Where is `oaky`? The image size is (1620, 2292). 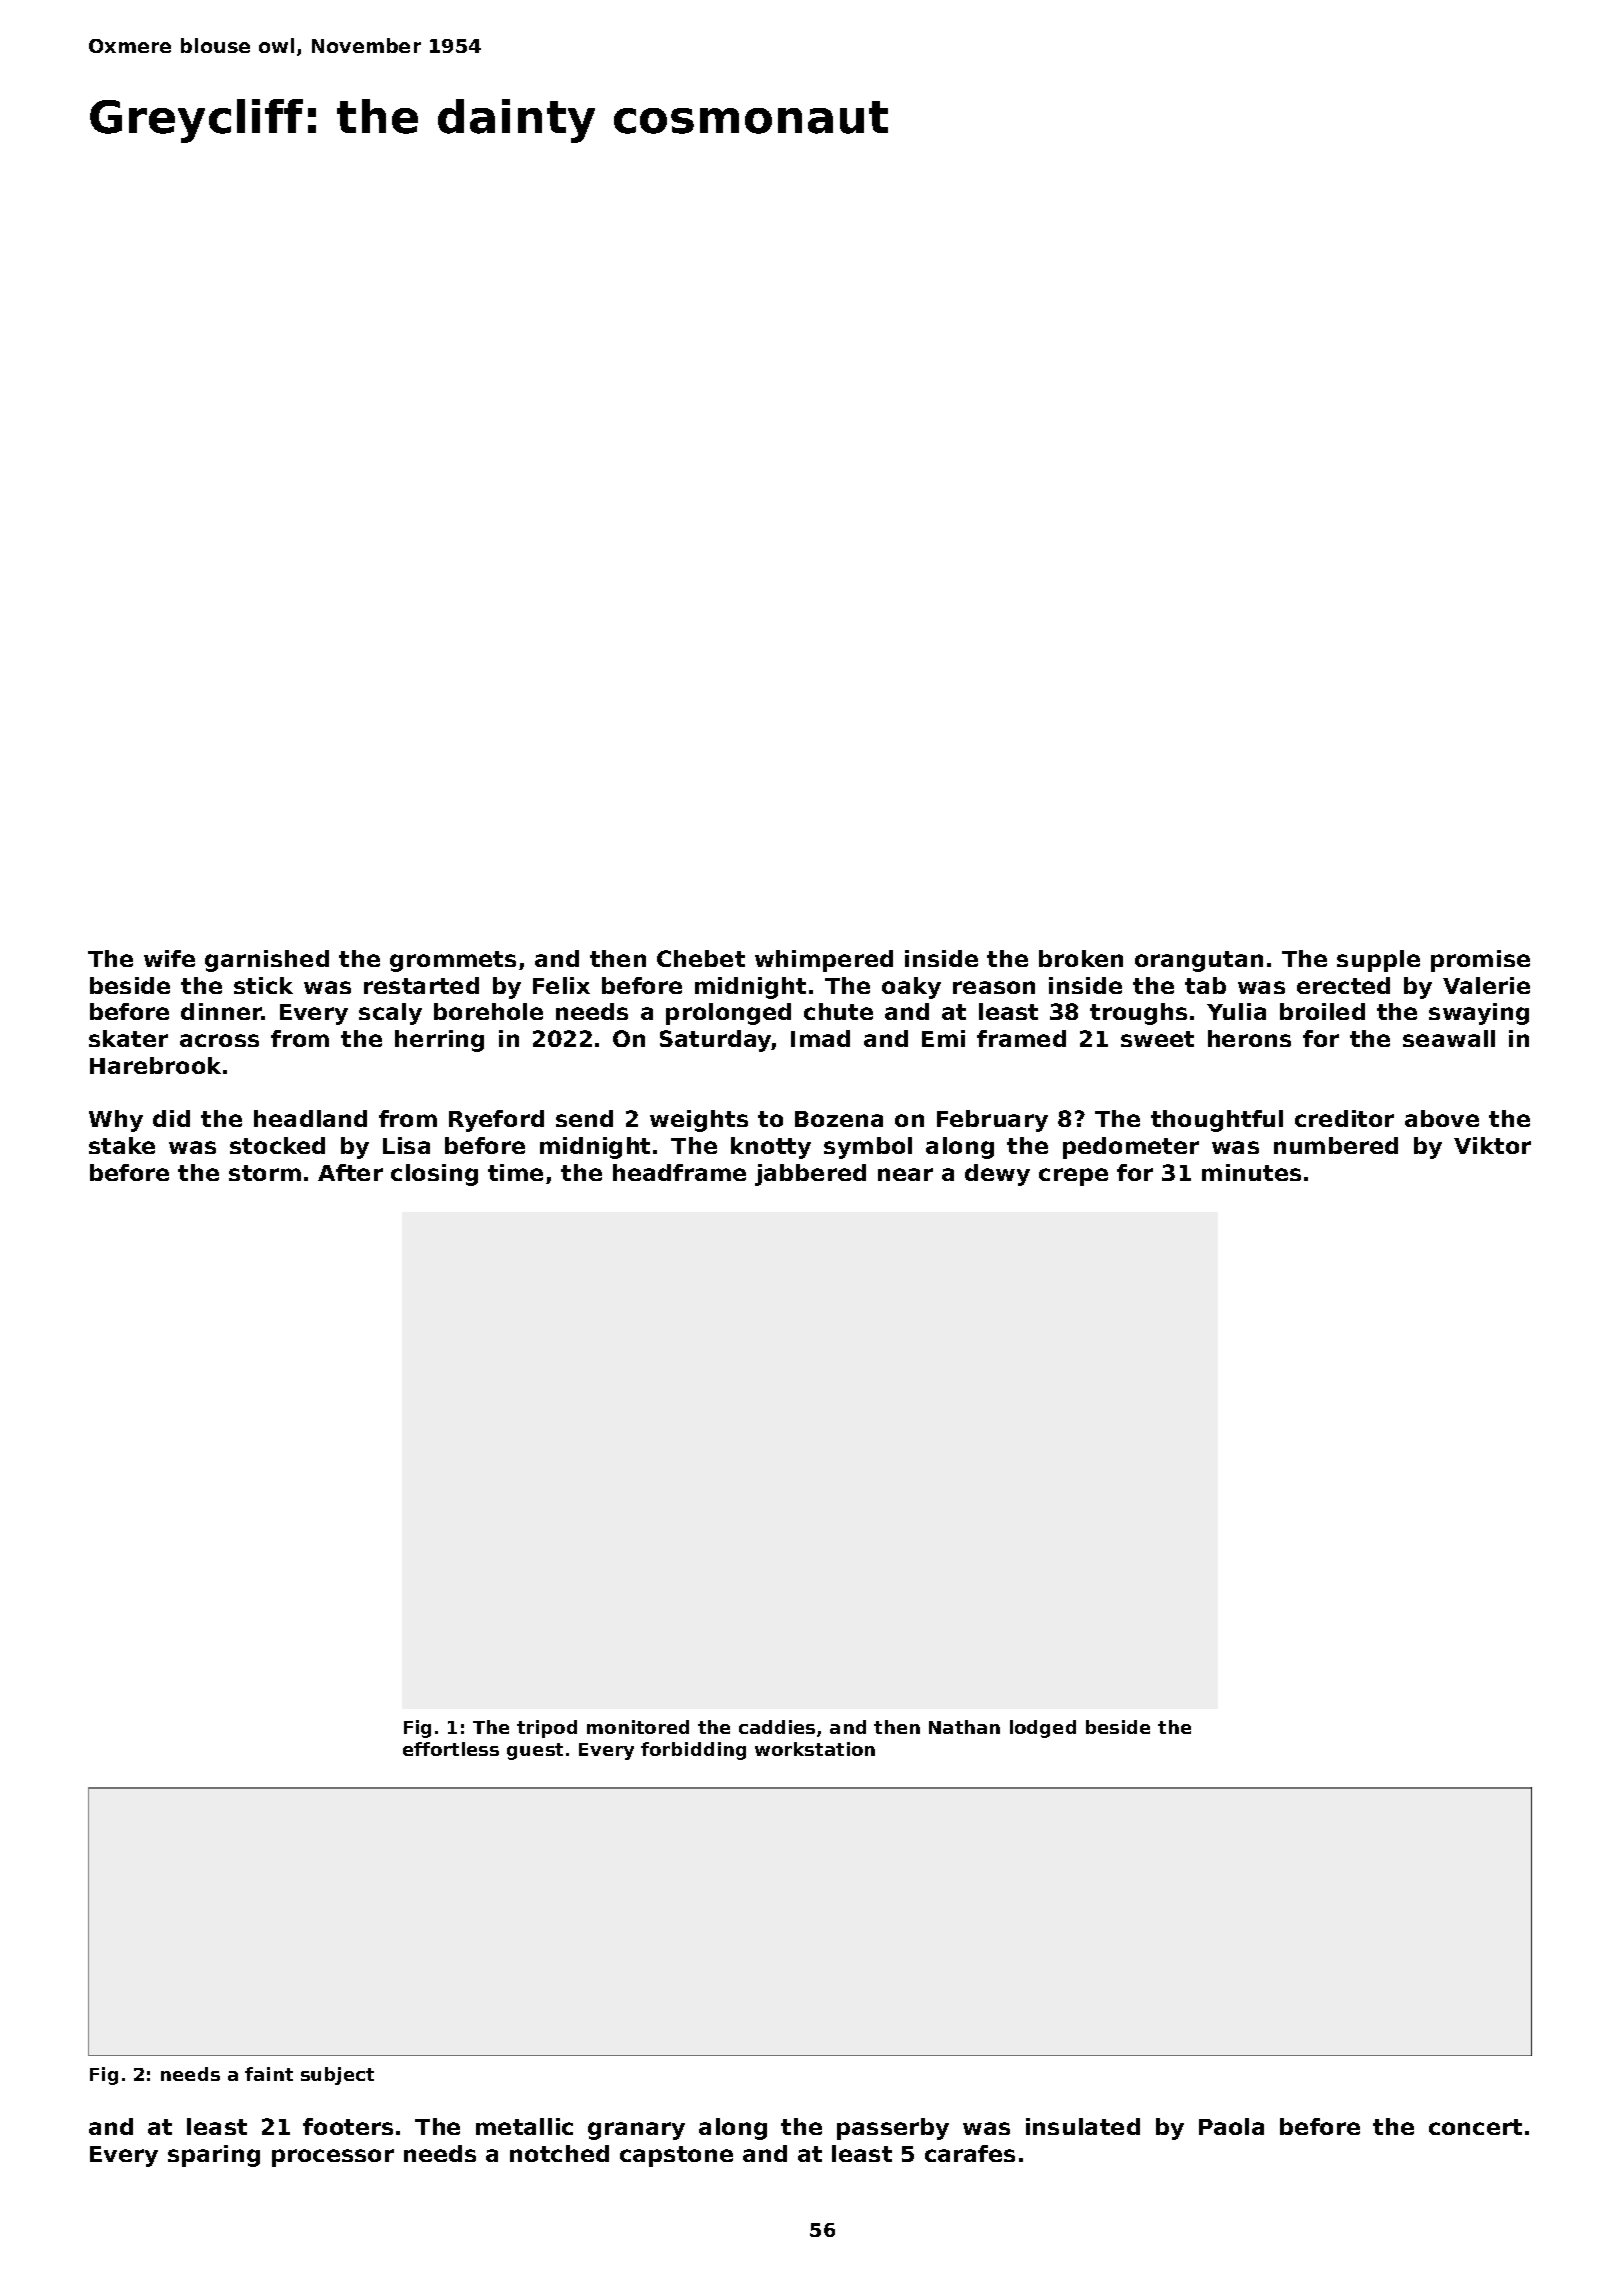 oaky is located at coordinates (911, 988).
